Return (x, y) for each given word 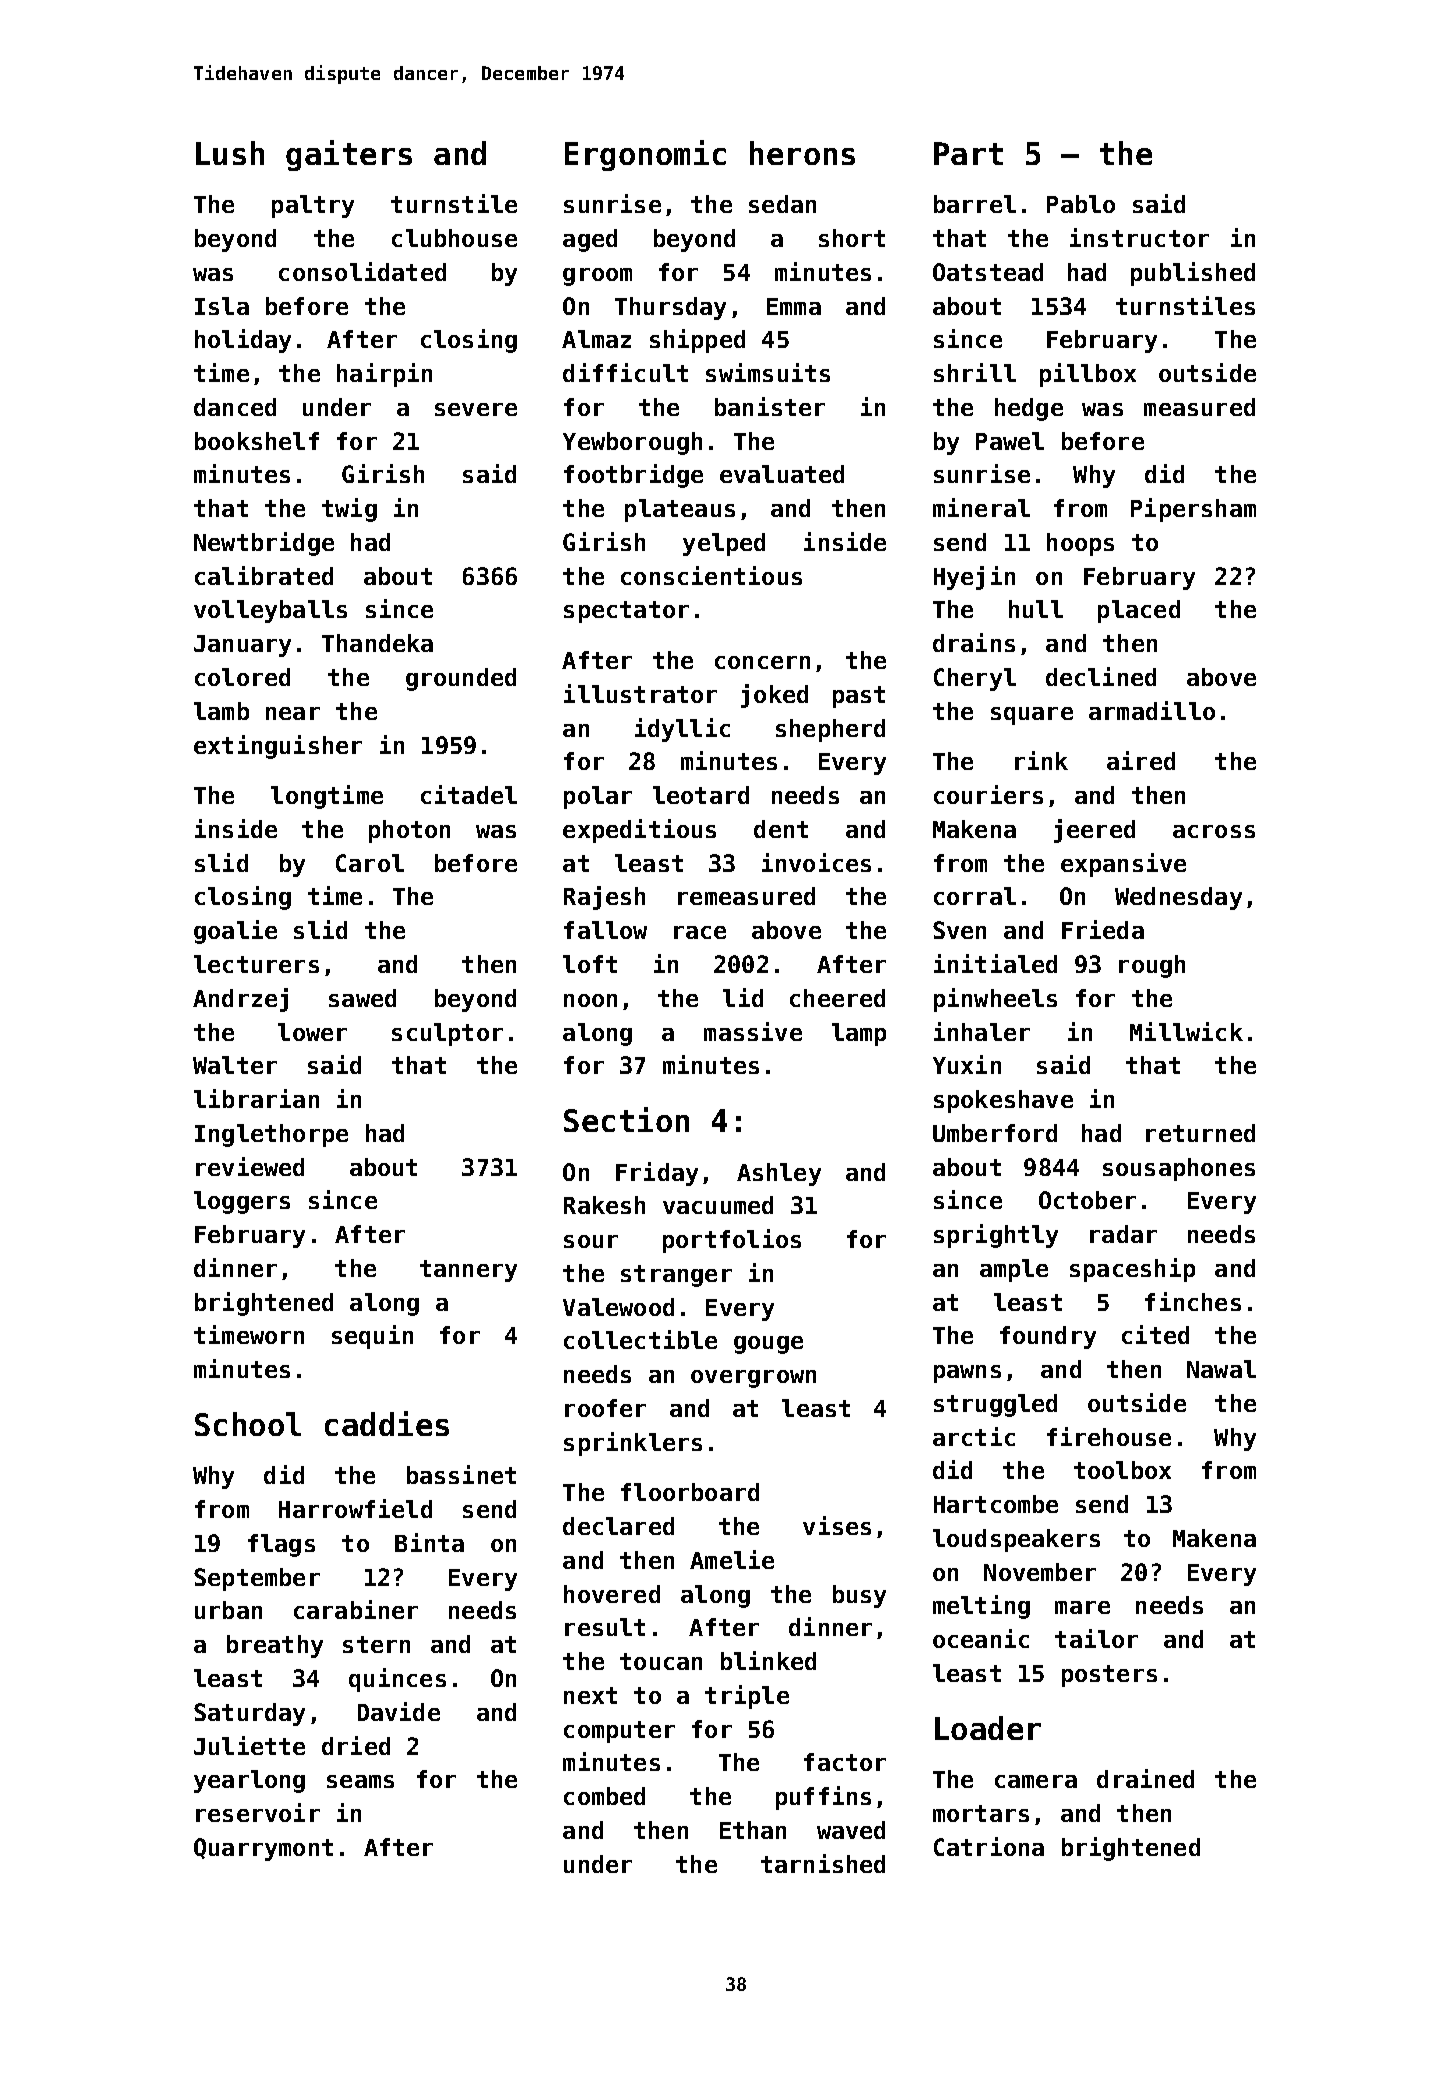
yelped (724, 544)
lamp (859, 1034)
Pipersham (1193, 510)
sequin (372, 1337)
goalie (235, 932)
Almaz (596, 339)
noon (590, 1000)
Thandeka (377, 643)
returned (1200, 1133)
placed (1139, 611)
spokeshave (1003, 1101)
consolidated (362, 271)
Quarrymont (263, 1849)
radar (1123, 1234)
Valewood (618, 1307)
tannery (468, 1271)
